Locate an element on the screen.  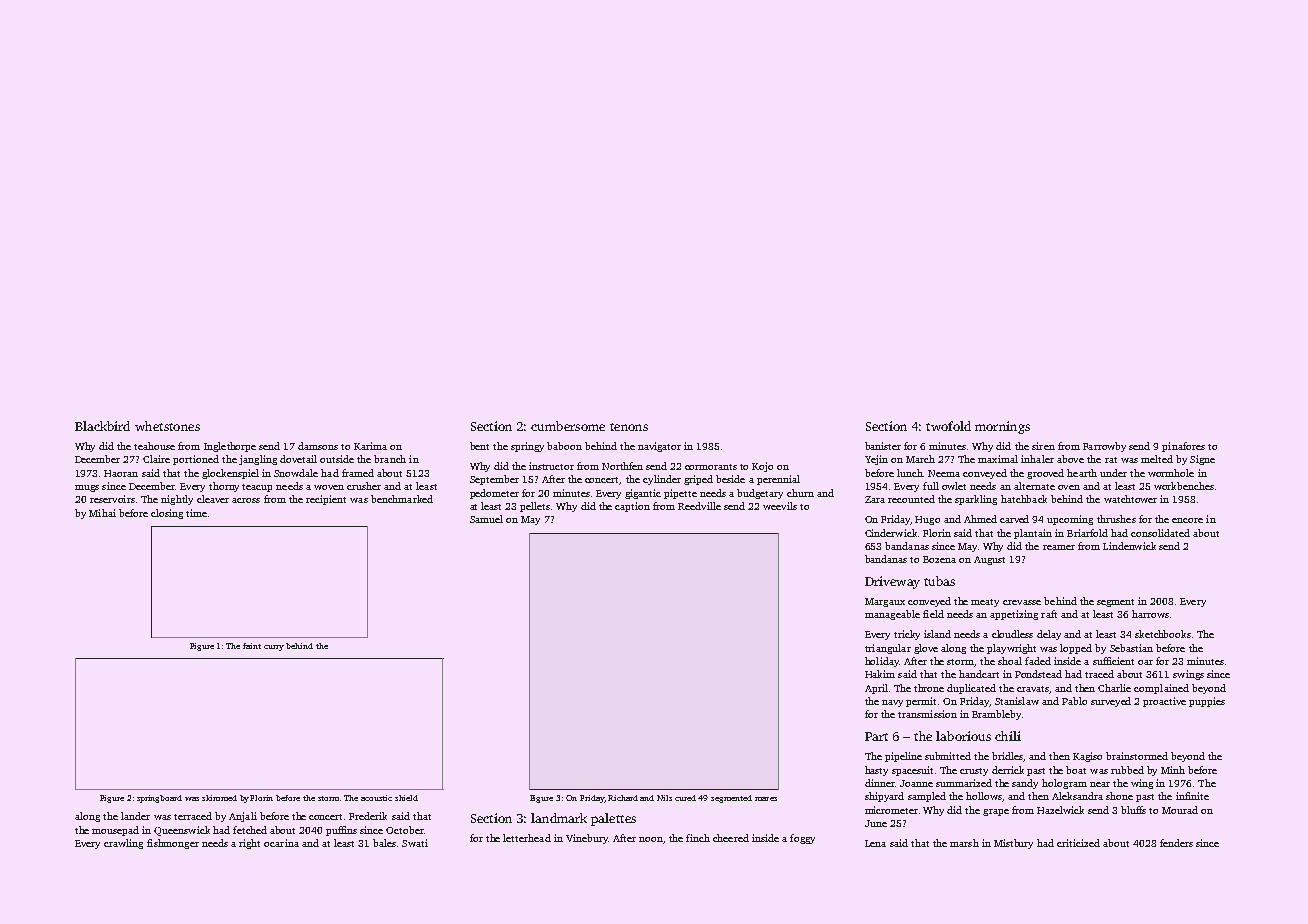
curry is located at coordinates (274, 648).
